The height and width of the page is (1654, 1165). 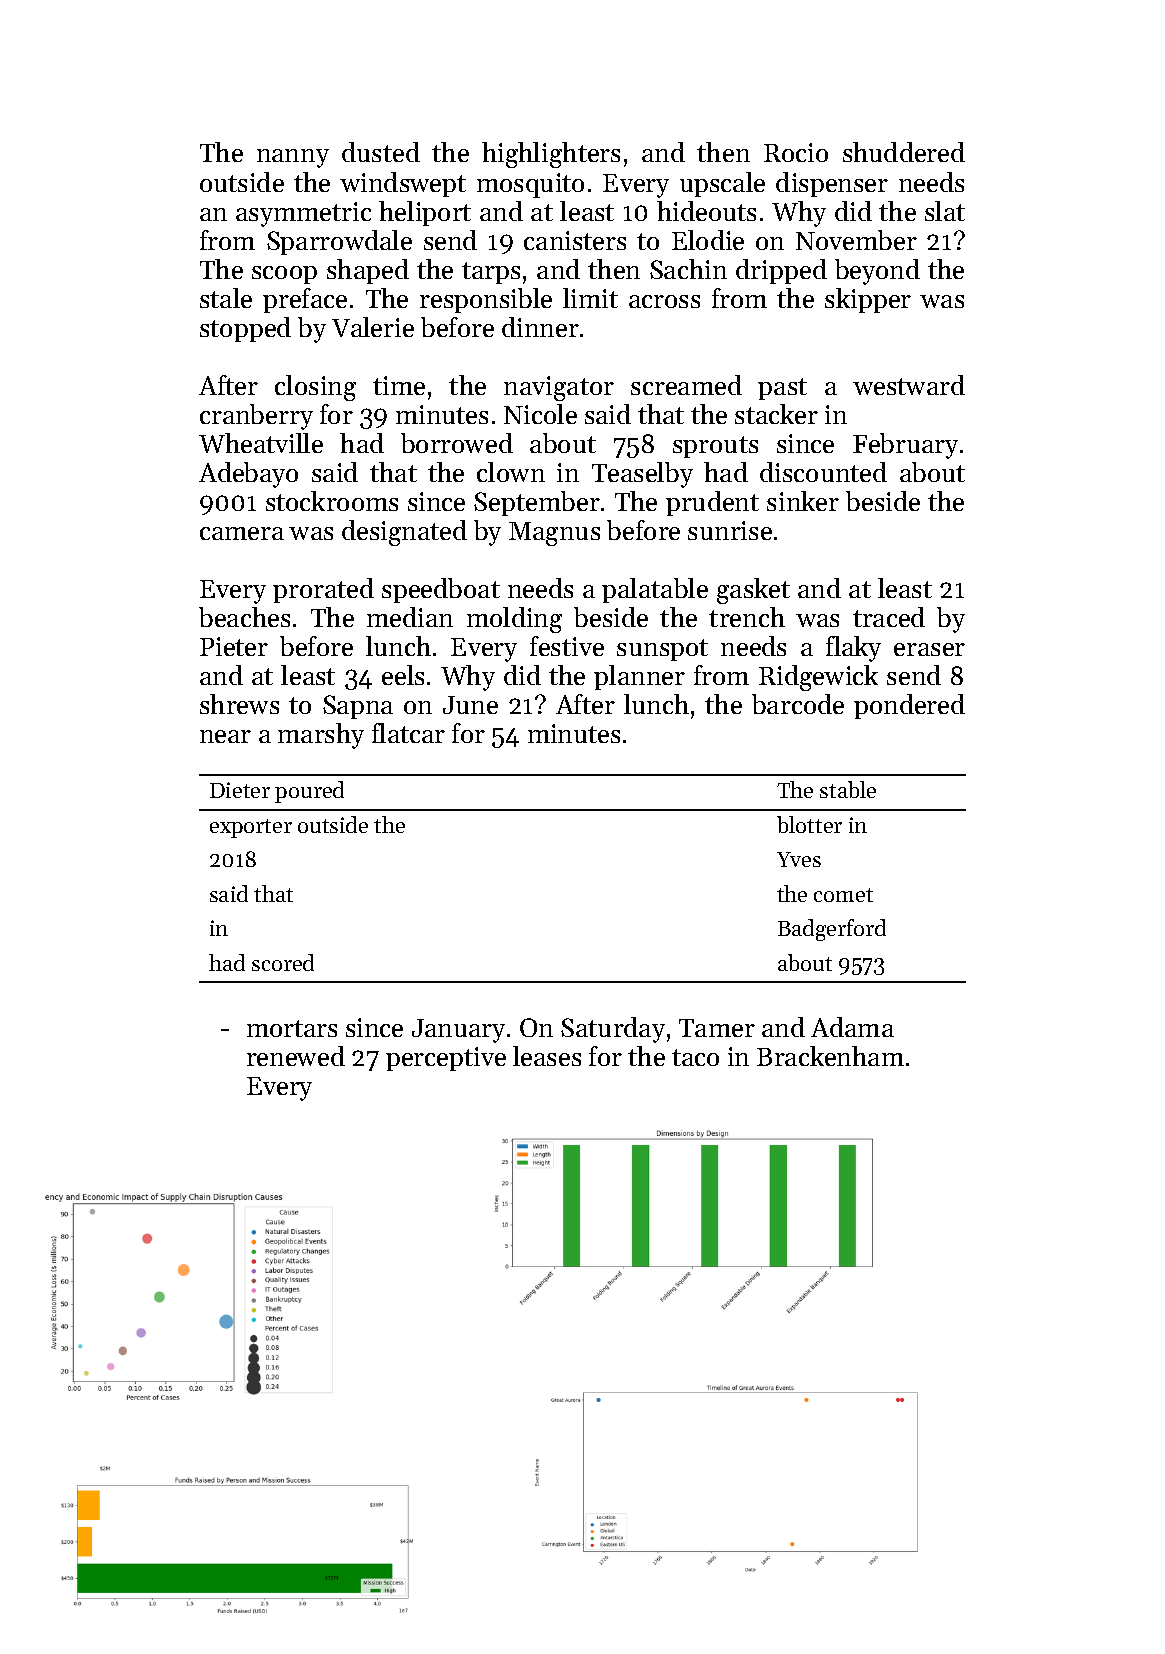 What do you see at coordinates (511, 472) in the page?
I see `clown` at bounding box center [511, 472].
